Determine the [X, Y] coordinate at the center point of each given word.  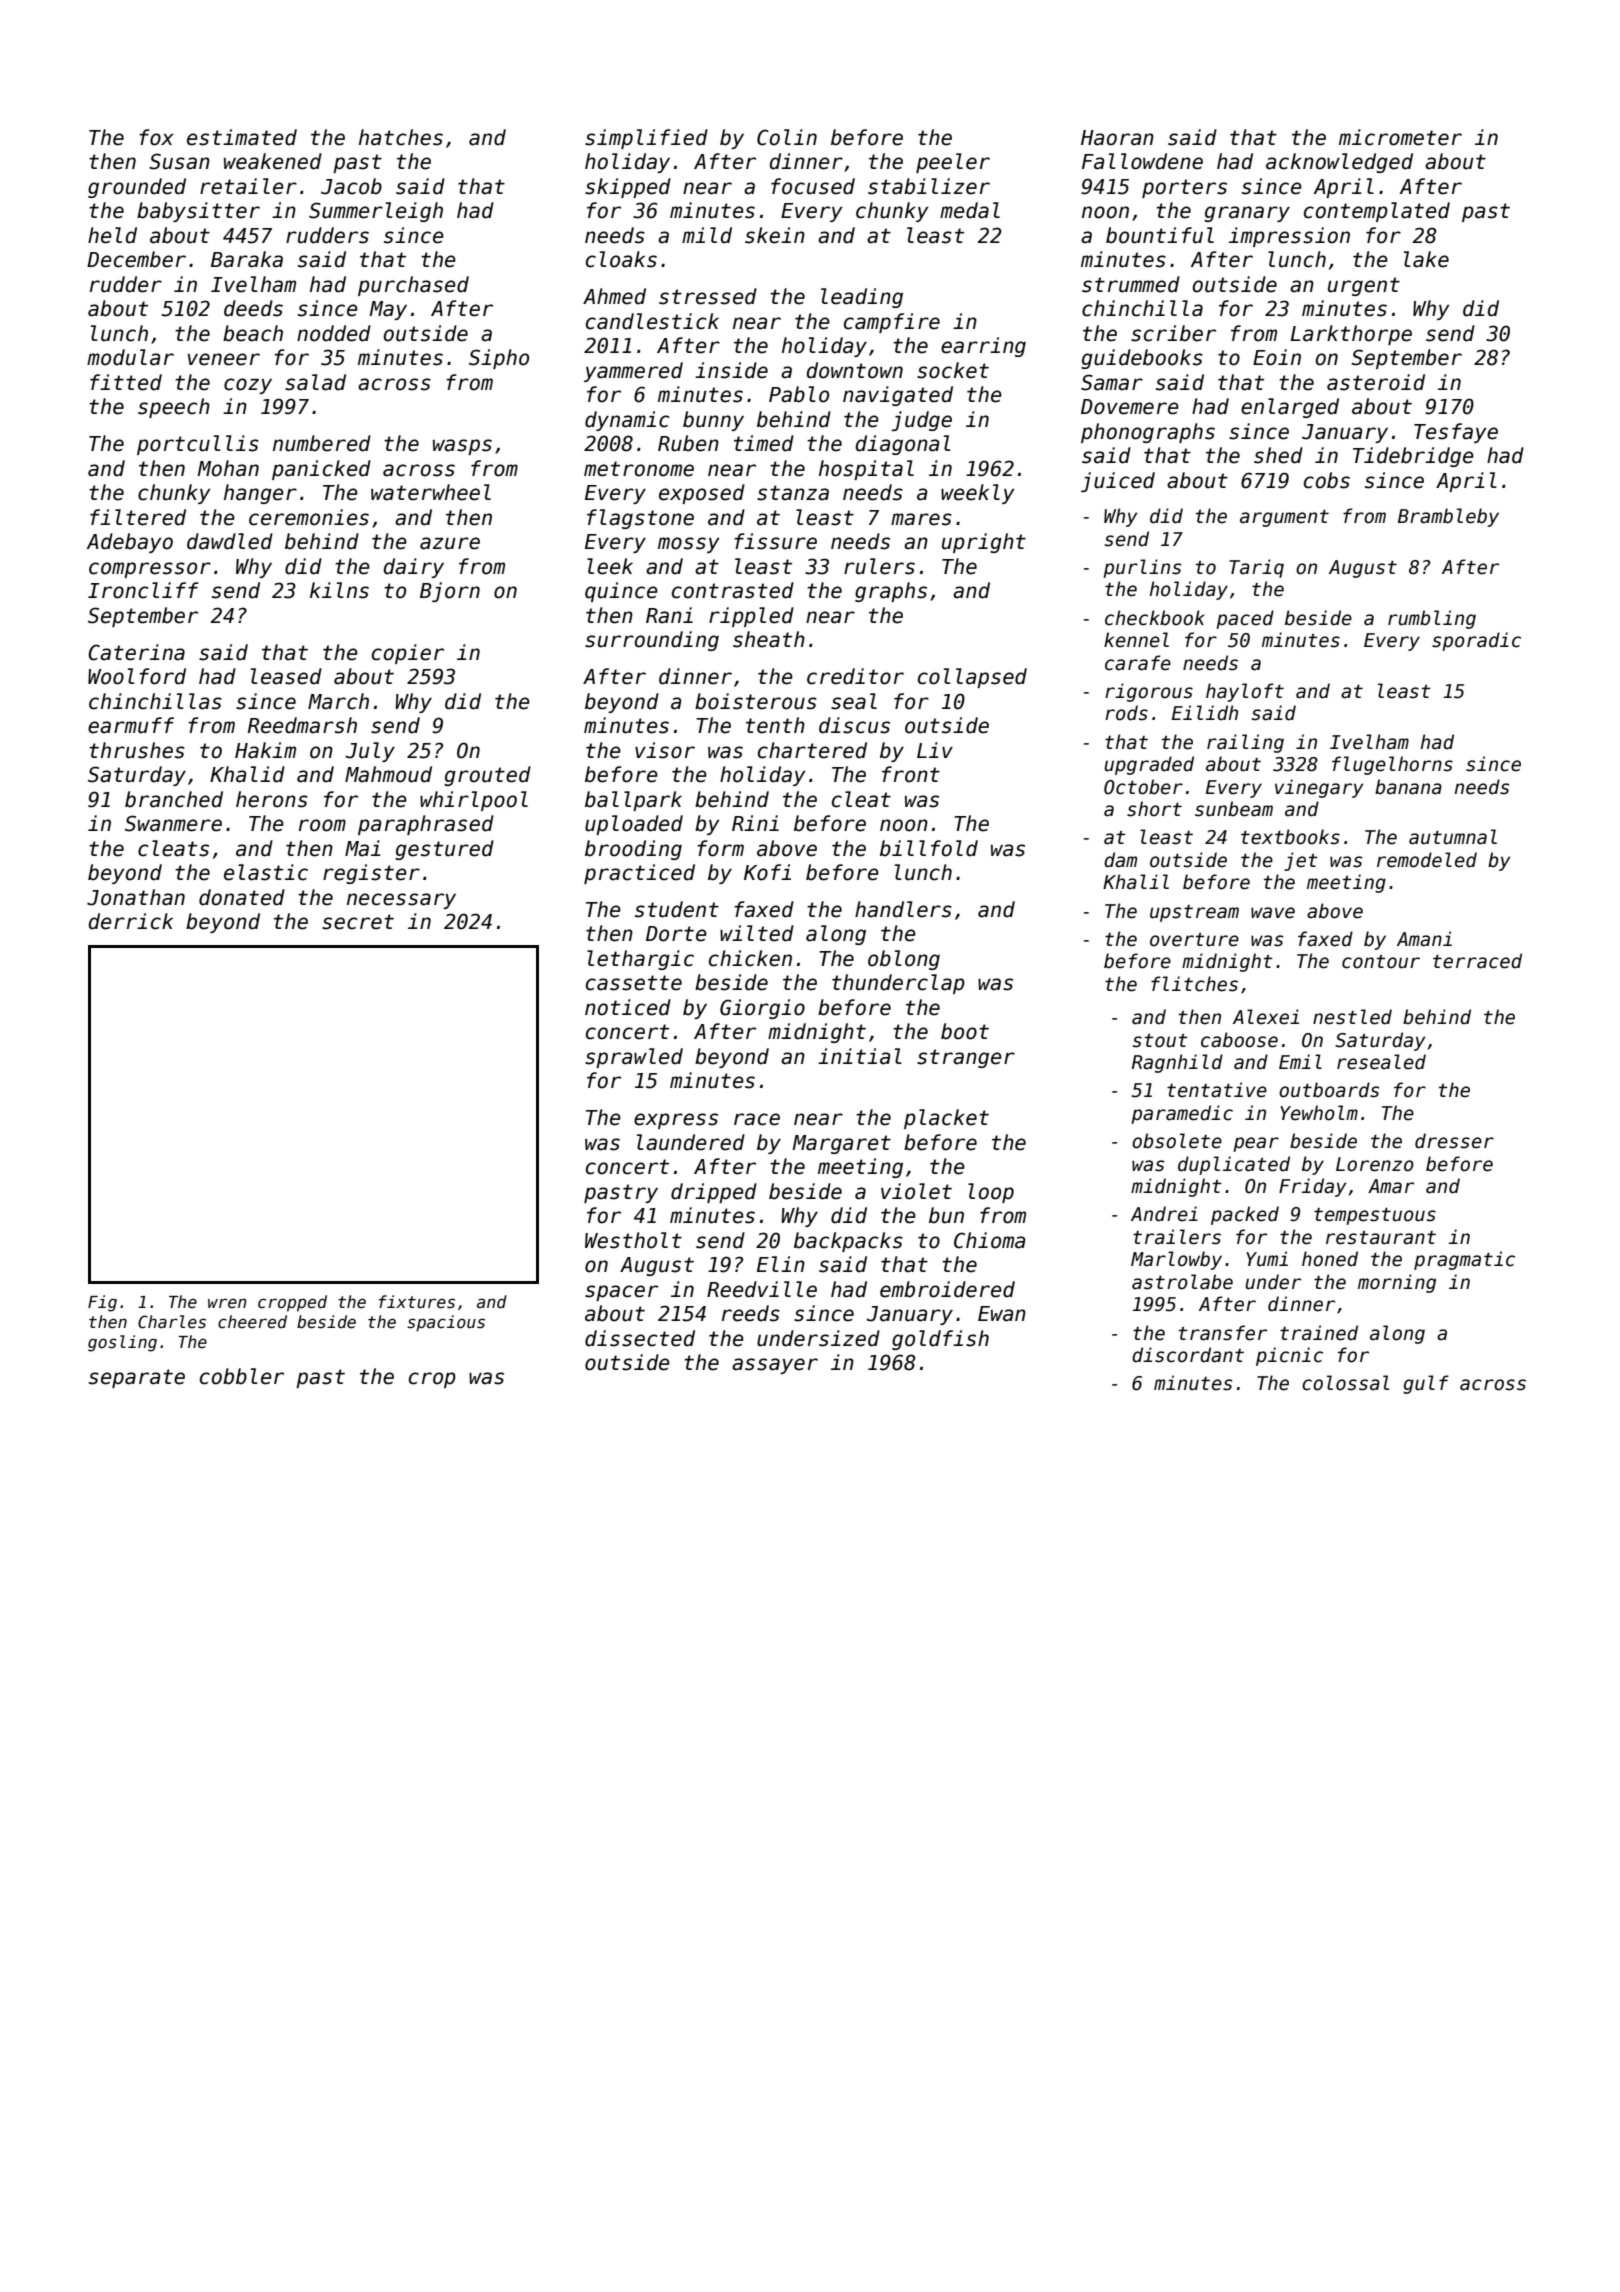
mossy [689, 545]
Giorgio [762, 1009]
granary [1247, 214]
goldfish [940, 1340]
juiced [1118, 482]
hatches [401, 137]
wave [1273, 913]
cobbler [242, 1376]
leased [286, 676]
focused [813, 186]
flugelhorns [1392, 765]
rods [1126, 713]
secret [358, 922]
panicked [321, 470]
